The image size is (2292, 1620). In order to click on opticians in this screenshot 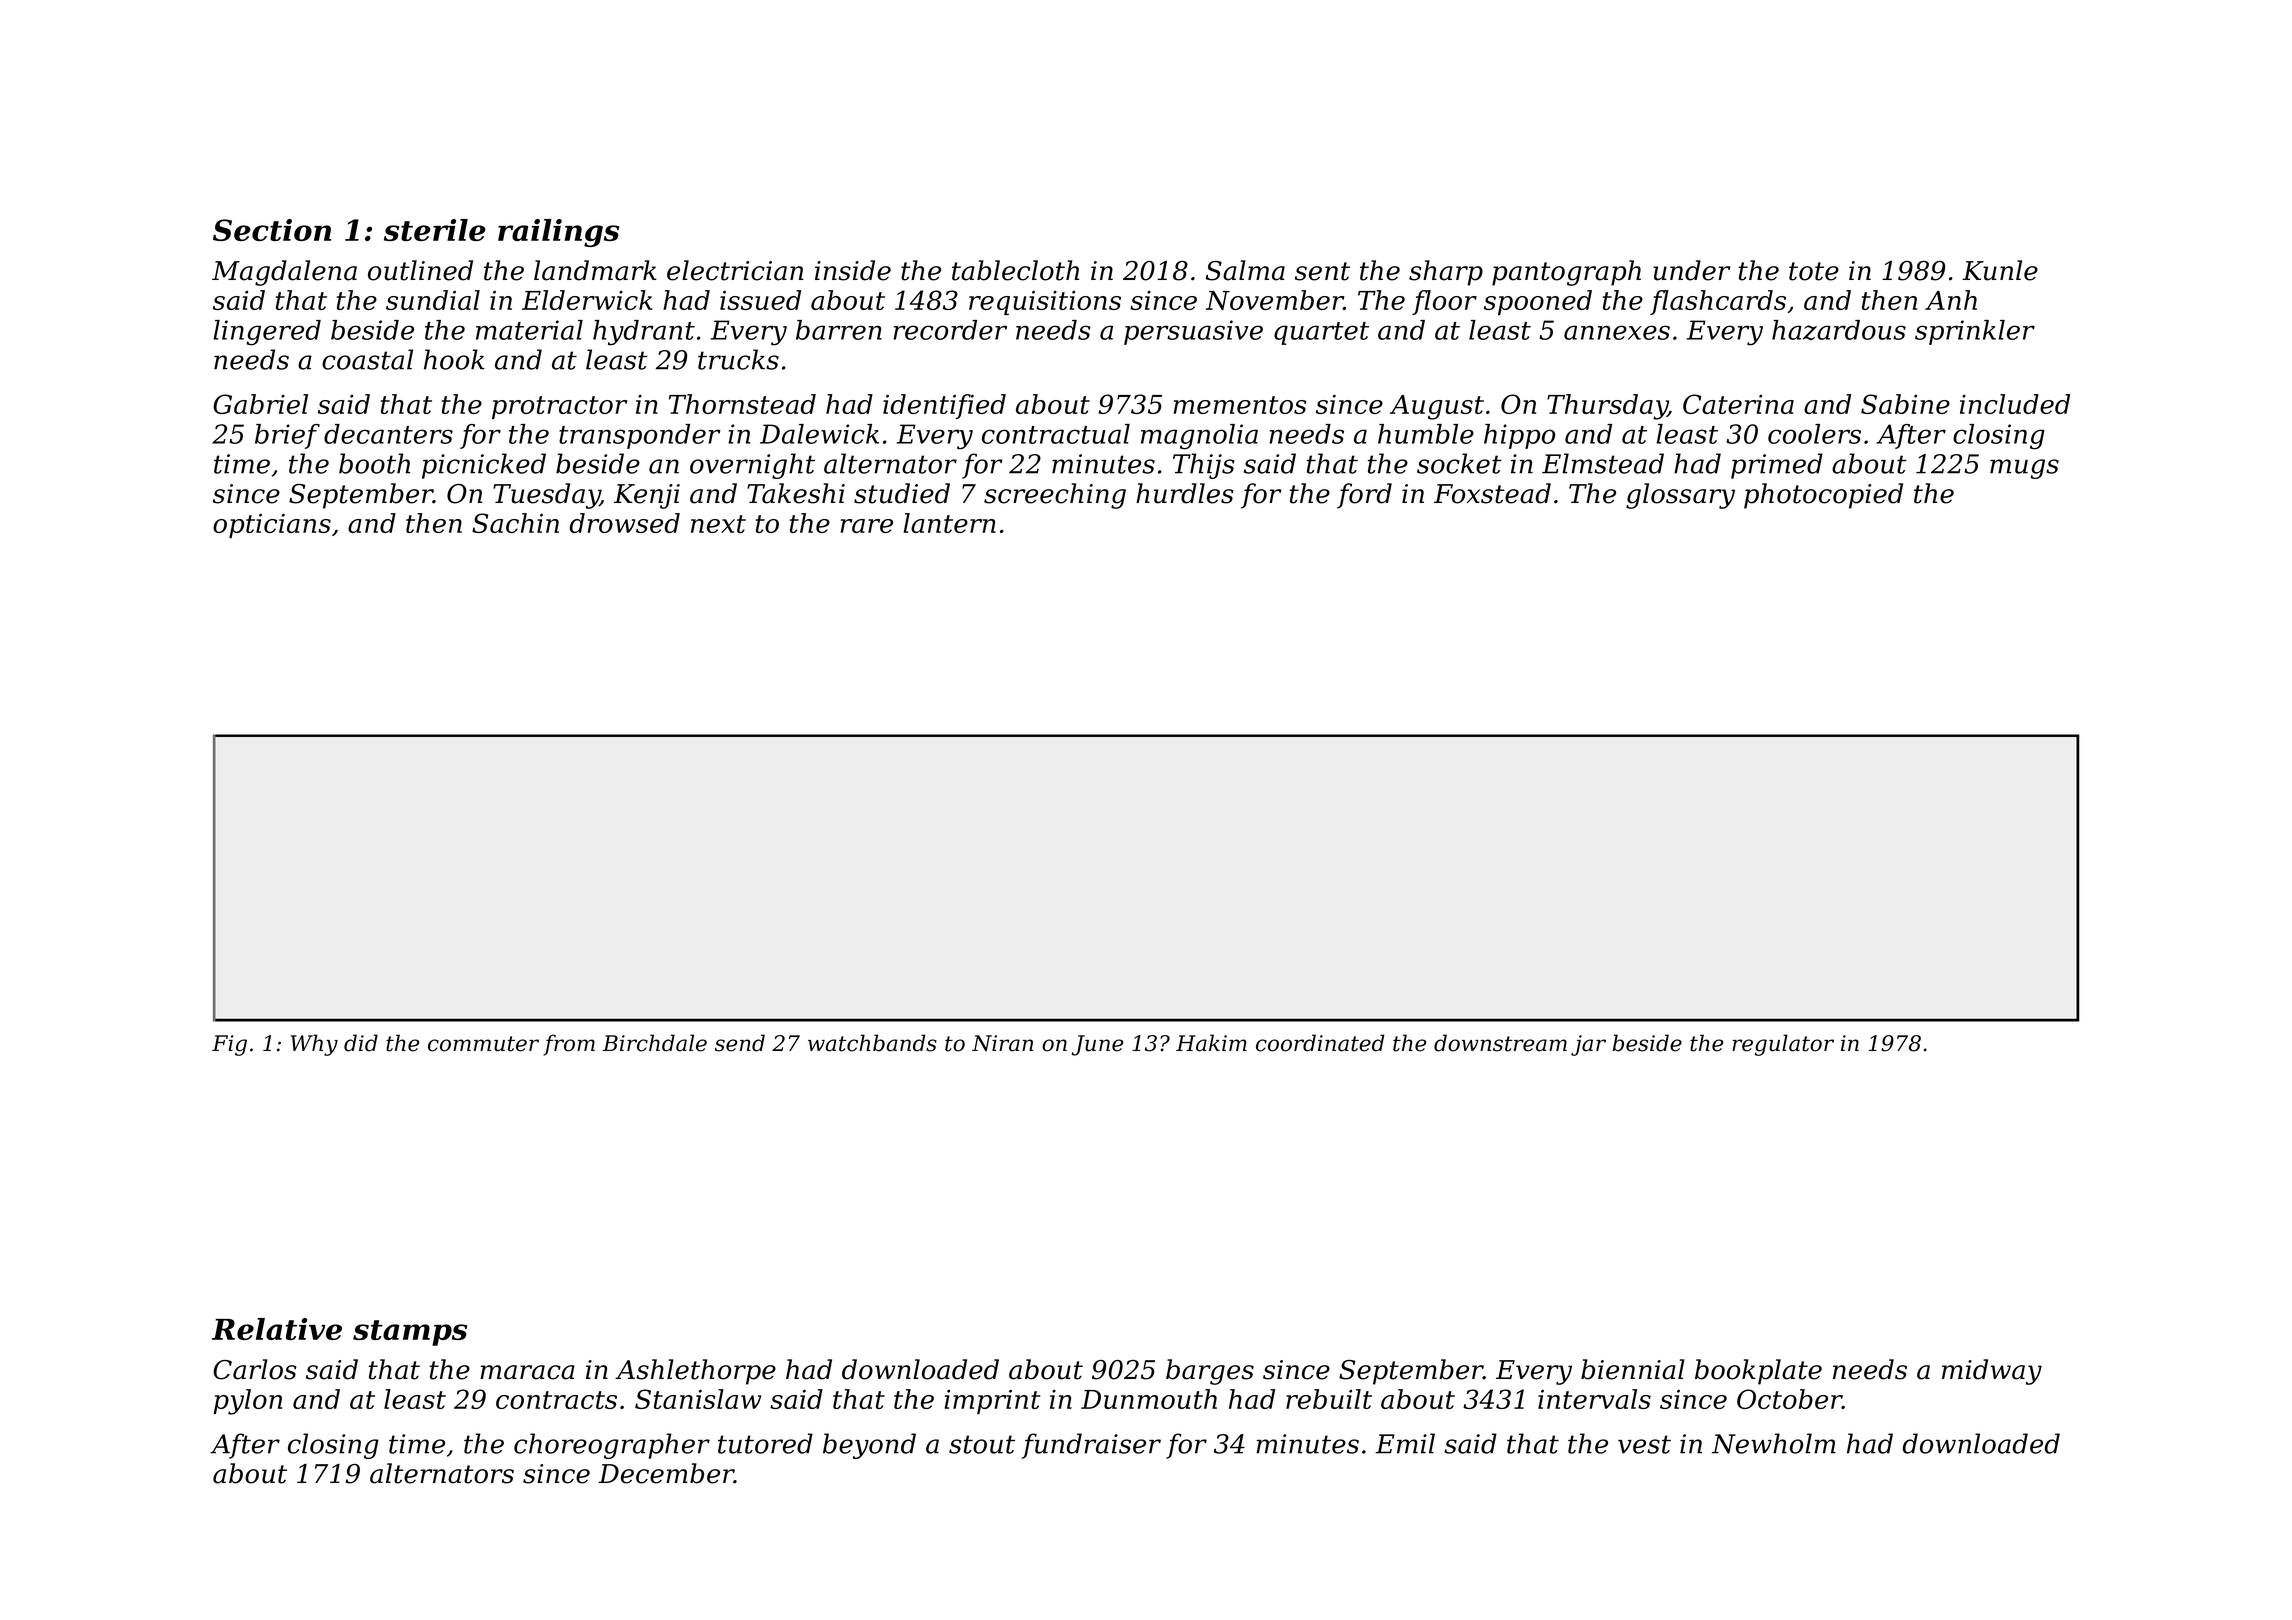, I will do `click(272, 526)`.
